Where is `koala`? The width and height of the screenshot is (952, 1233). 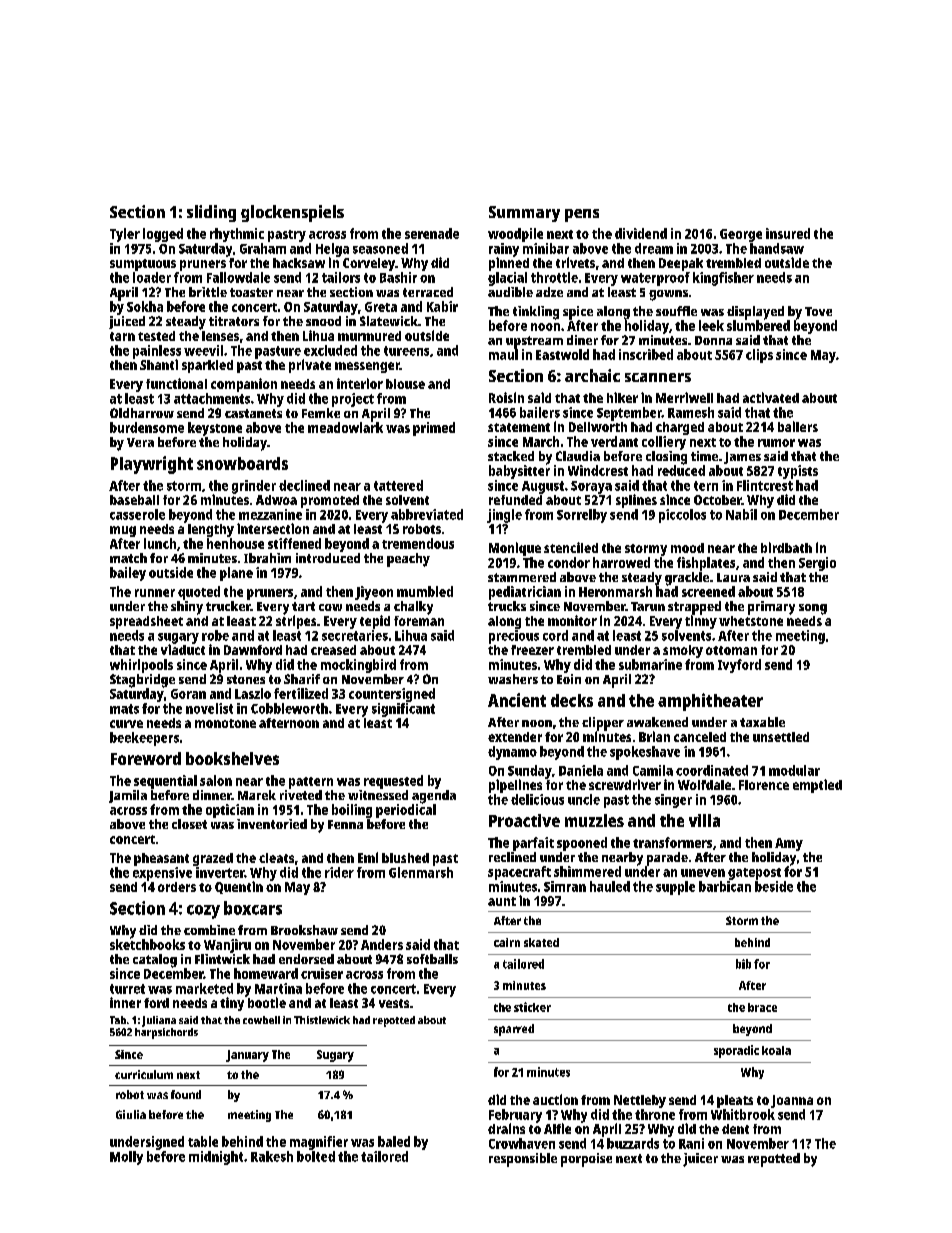 koala is located at coordinates (776, 1050).
